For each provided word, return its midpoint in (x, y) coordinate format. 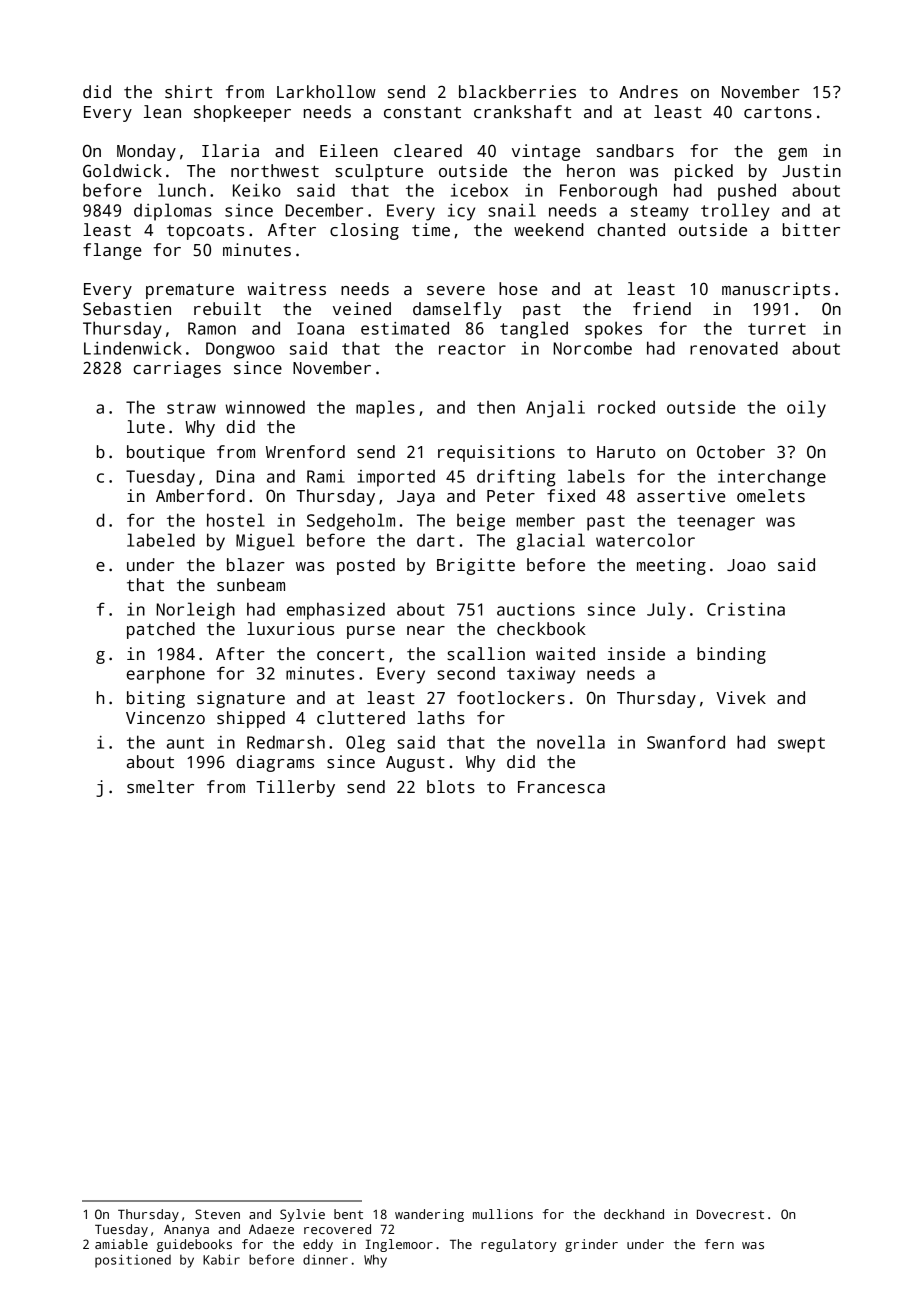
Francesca (561, 787)
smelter (160, 787)
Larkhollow (326, 92)
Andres (648, 92)
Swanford (686, 742)
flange (112, 251)
